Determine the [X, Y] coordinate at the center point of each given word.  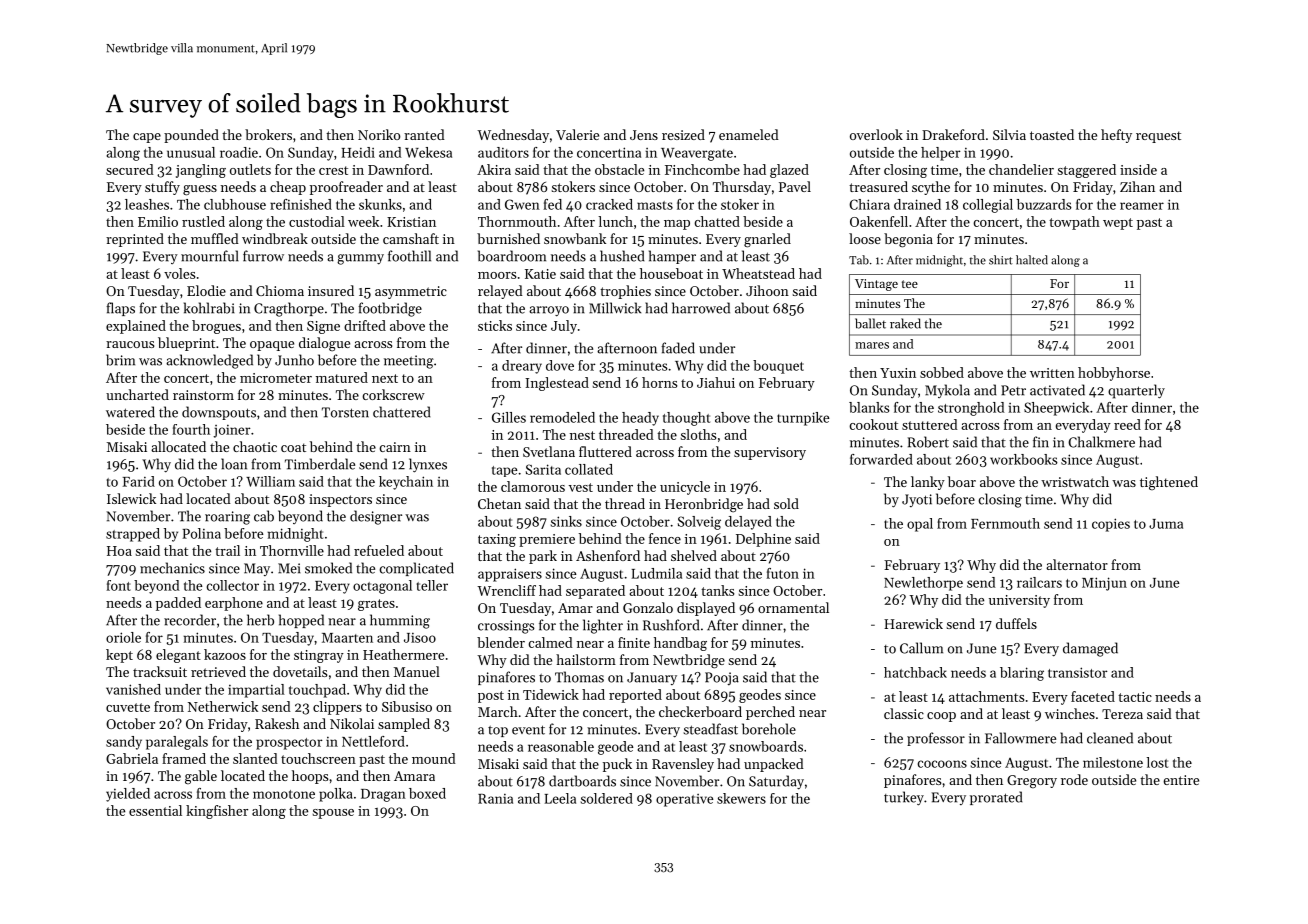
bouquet [778, 367]
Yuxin [898, 373]
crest [333, 170]
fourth [191, 429]
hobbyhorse [1114, 374]
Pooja [722, 679]
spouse [333, 814]
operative [685, 800]
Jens [644, 135]
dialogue [324, 344]
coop [941, 717]
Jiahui [716, 382]
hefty [1116, 136]
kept [119, 656]
